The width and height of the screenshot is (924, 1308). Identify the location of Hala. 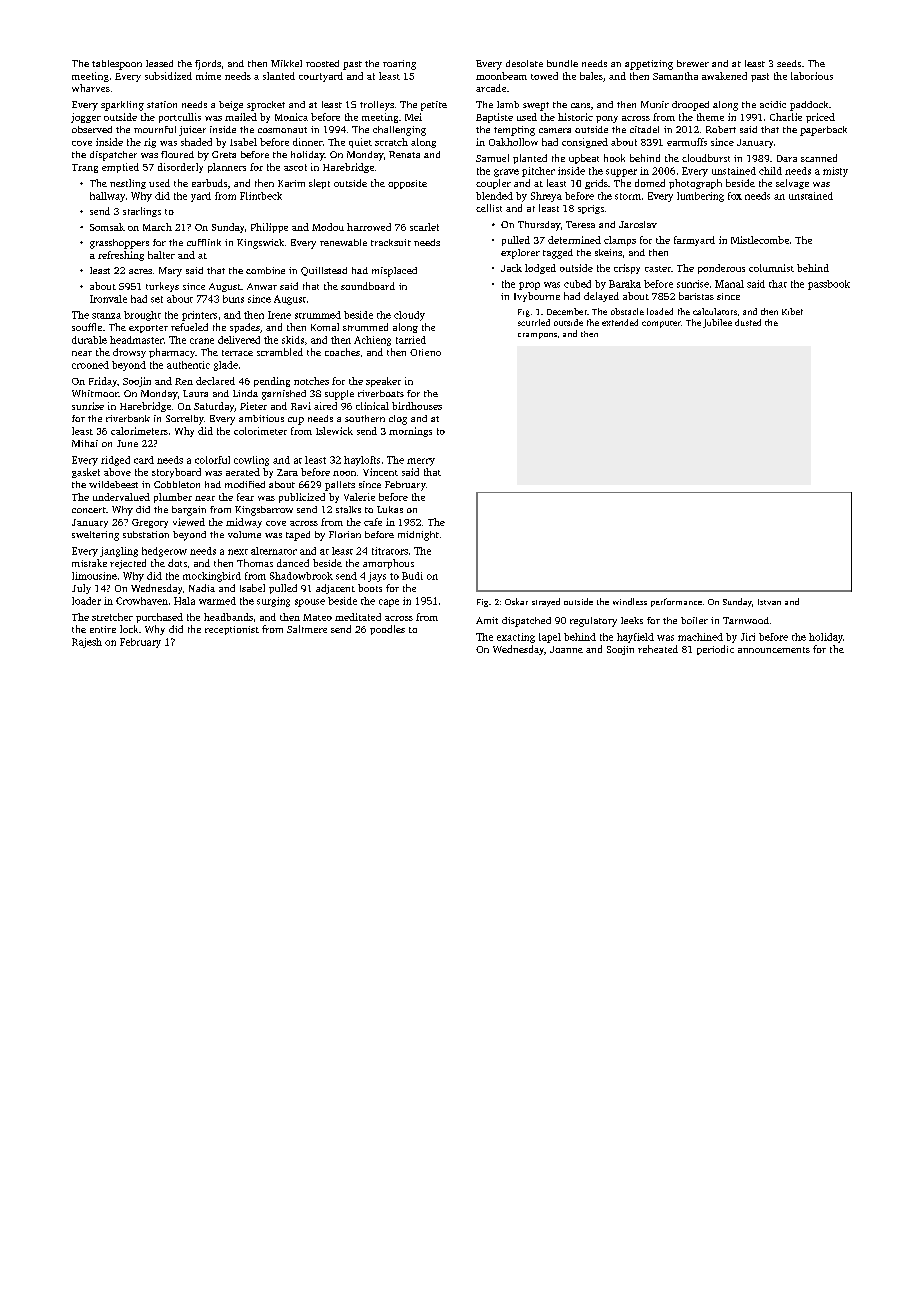
(184, 601).
